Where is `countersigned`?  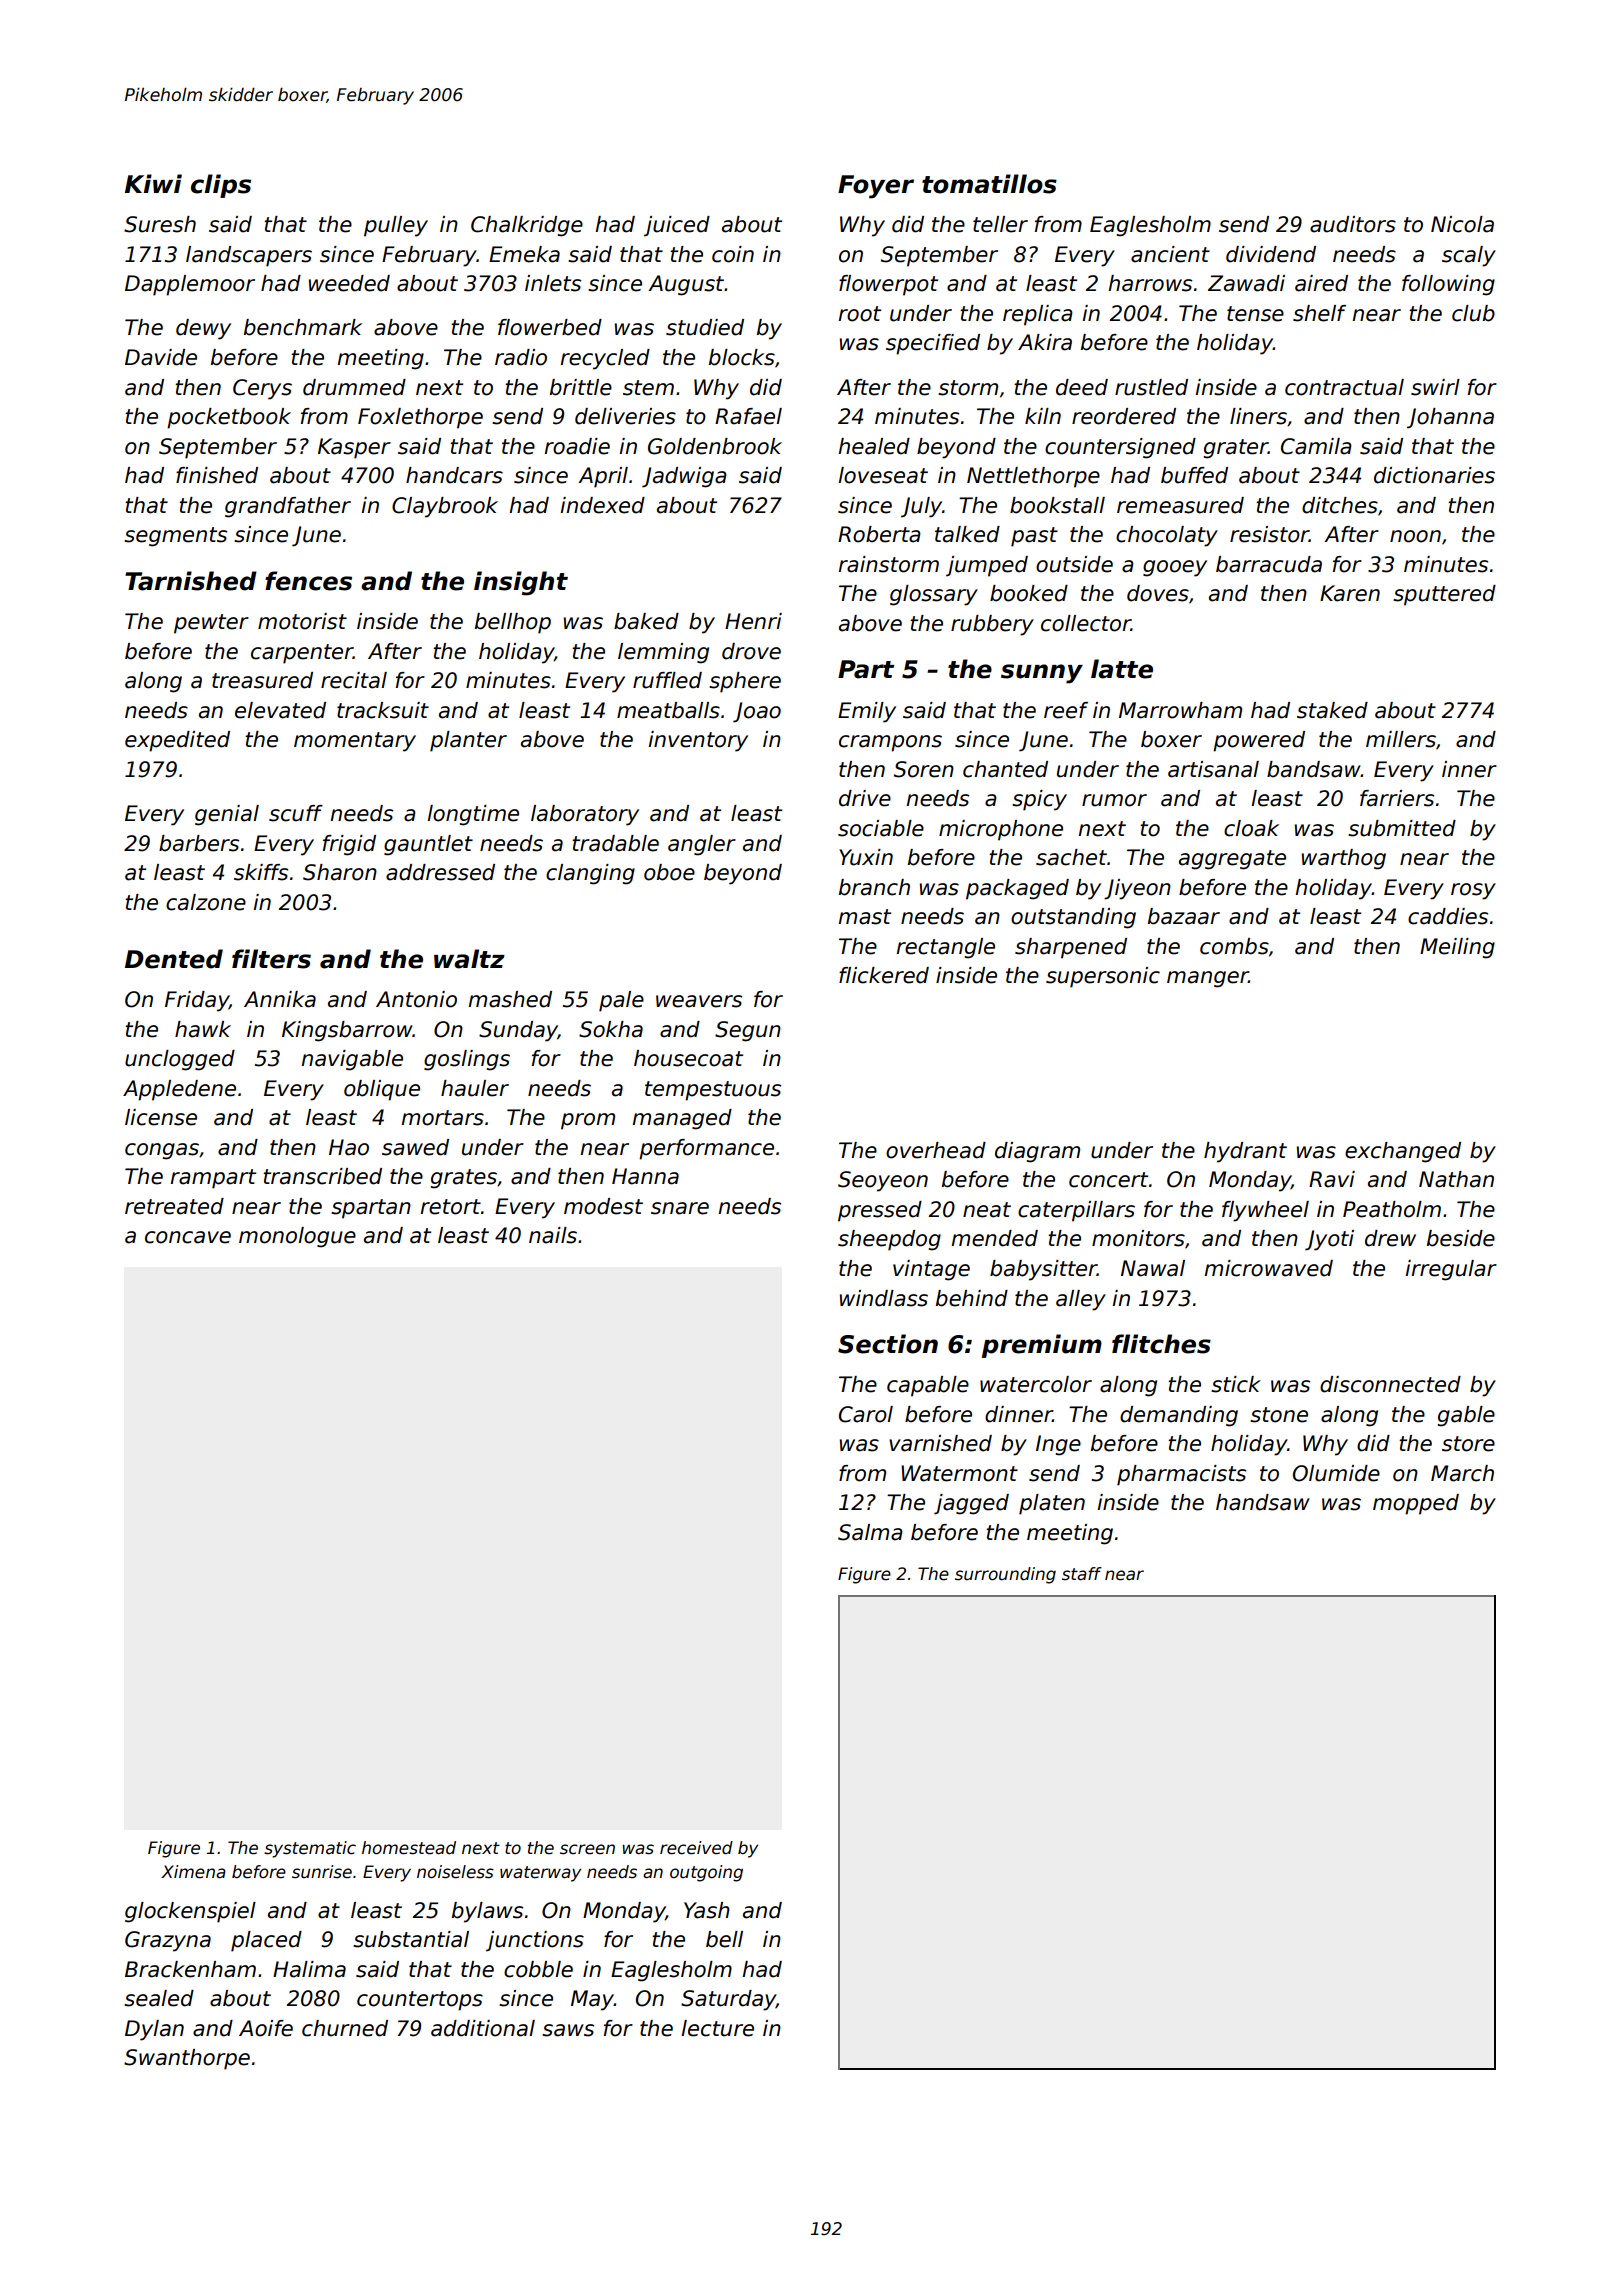
countersigned is located at coordinates (1120, 448).
